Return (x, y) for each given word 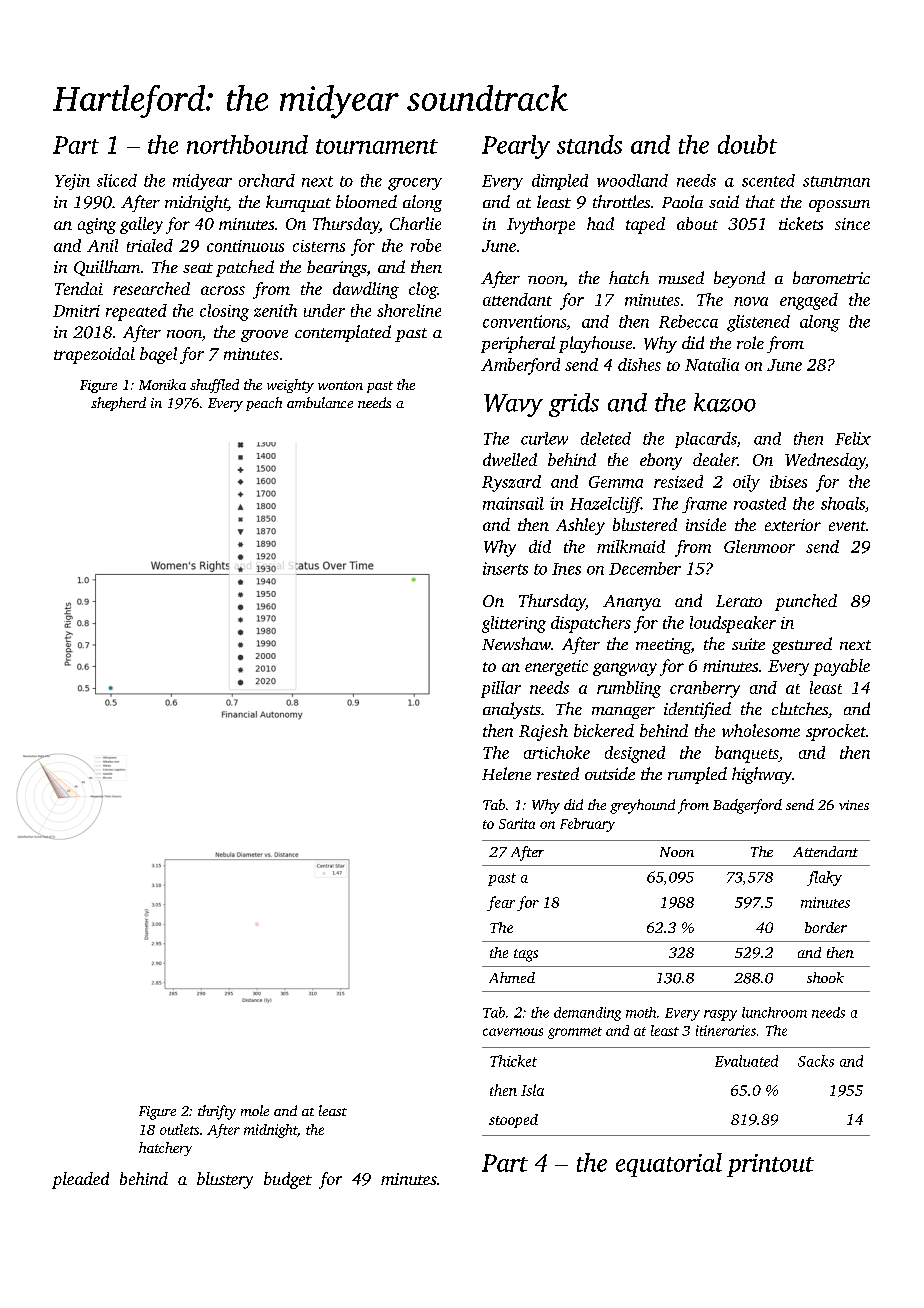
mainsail (513, 503)
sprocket (836, 732)
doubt (747, 144)
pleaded (80, 1180)
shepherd (118, 404)
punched (806, 602)
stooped (513, 1121)
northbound (247, 144)
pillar (501, 689)
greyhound (642, 806)
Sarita (517, 823)
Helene (506, 773)
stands (589, 144)
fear (501, 903)
